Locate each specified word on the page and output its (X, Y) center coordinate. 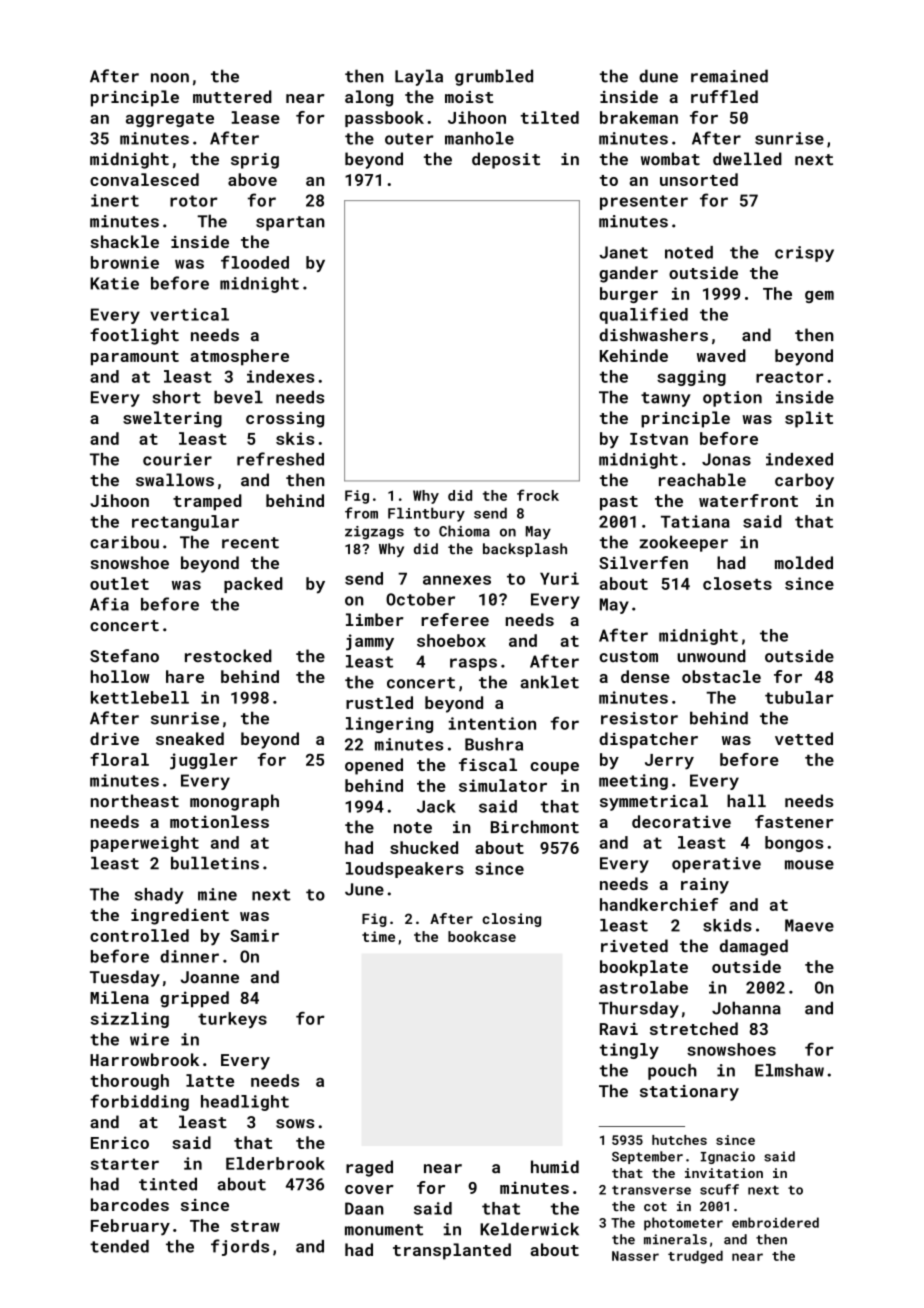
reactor (790, 377)
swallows (175, 480)
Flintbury (426, 514)
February (130, 1227)
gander (628, 274)
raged (369, 1168)
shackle (124, 241)
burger (629, 295)
